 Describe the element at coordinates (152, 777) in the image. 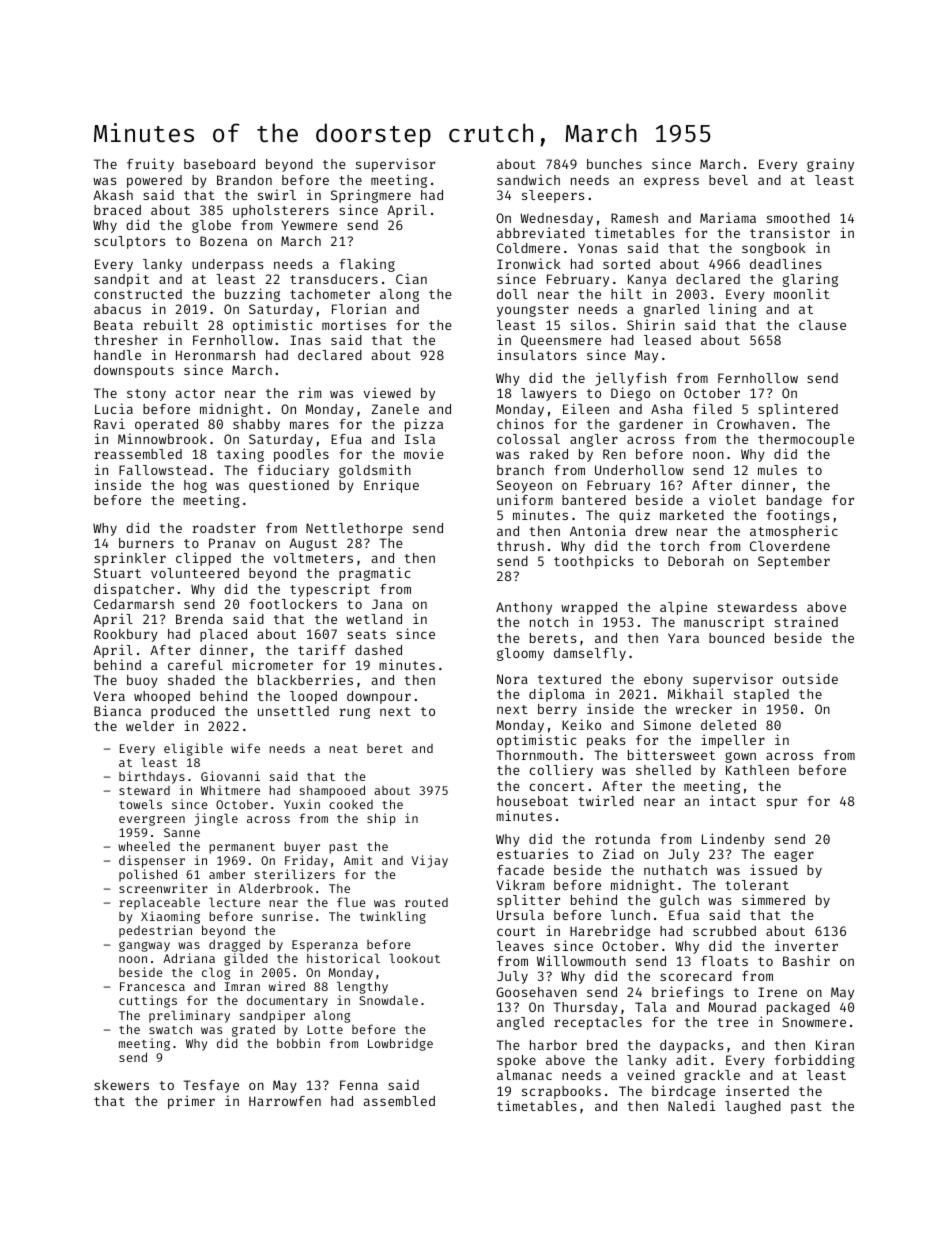

I see `birthdays` at that location.
